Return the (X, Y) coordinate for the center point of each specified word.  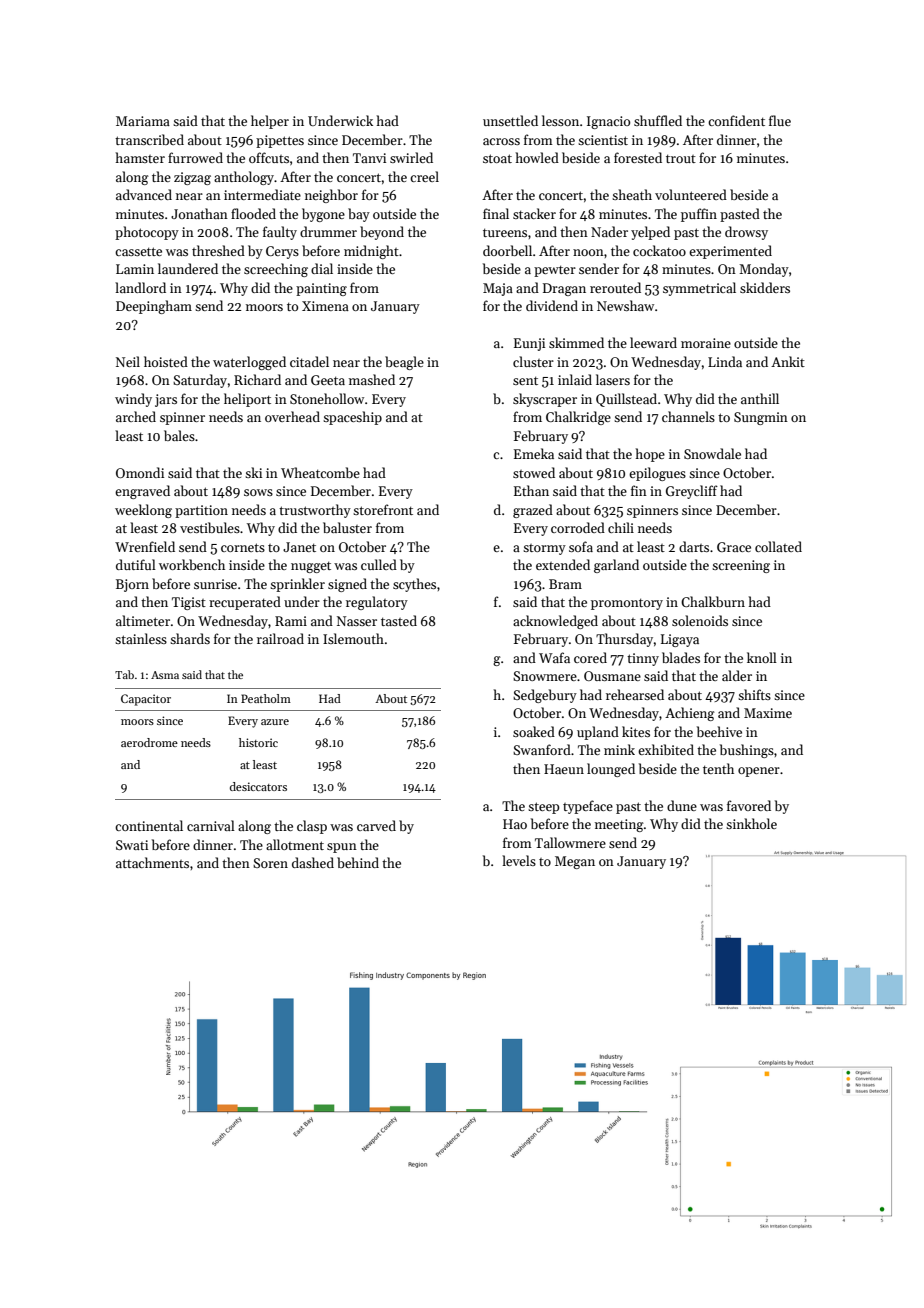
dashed (313, 862)
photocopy (147, 233)
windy (133, 400)
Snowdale (712, 453)
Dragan (564, 289)
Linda (725, 361)
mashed (372, 379)
